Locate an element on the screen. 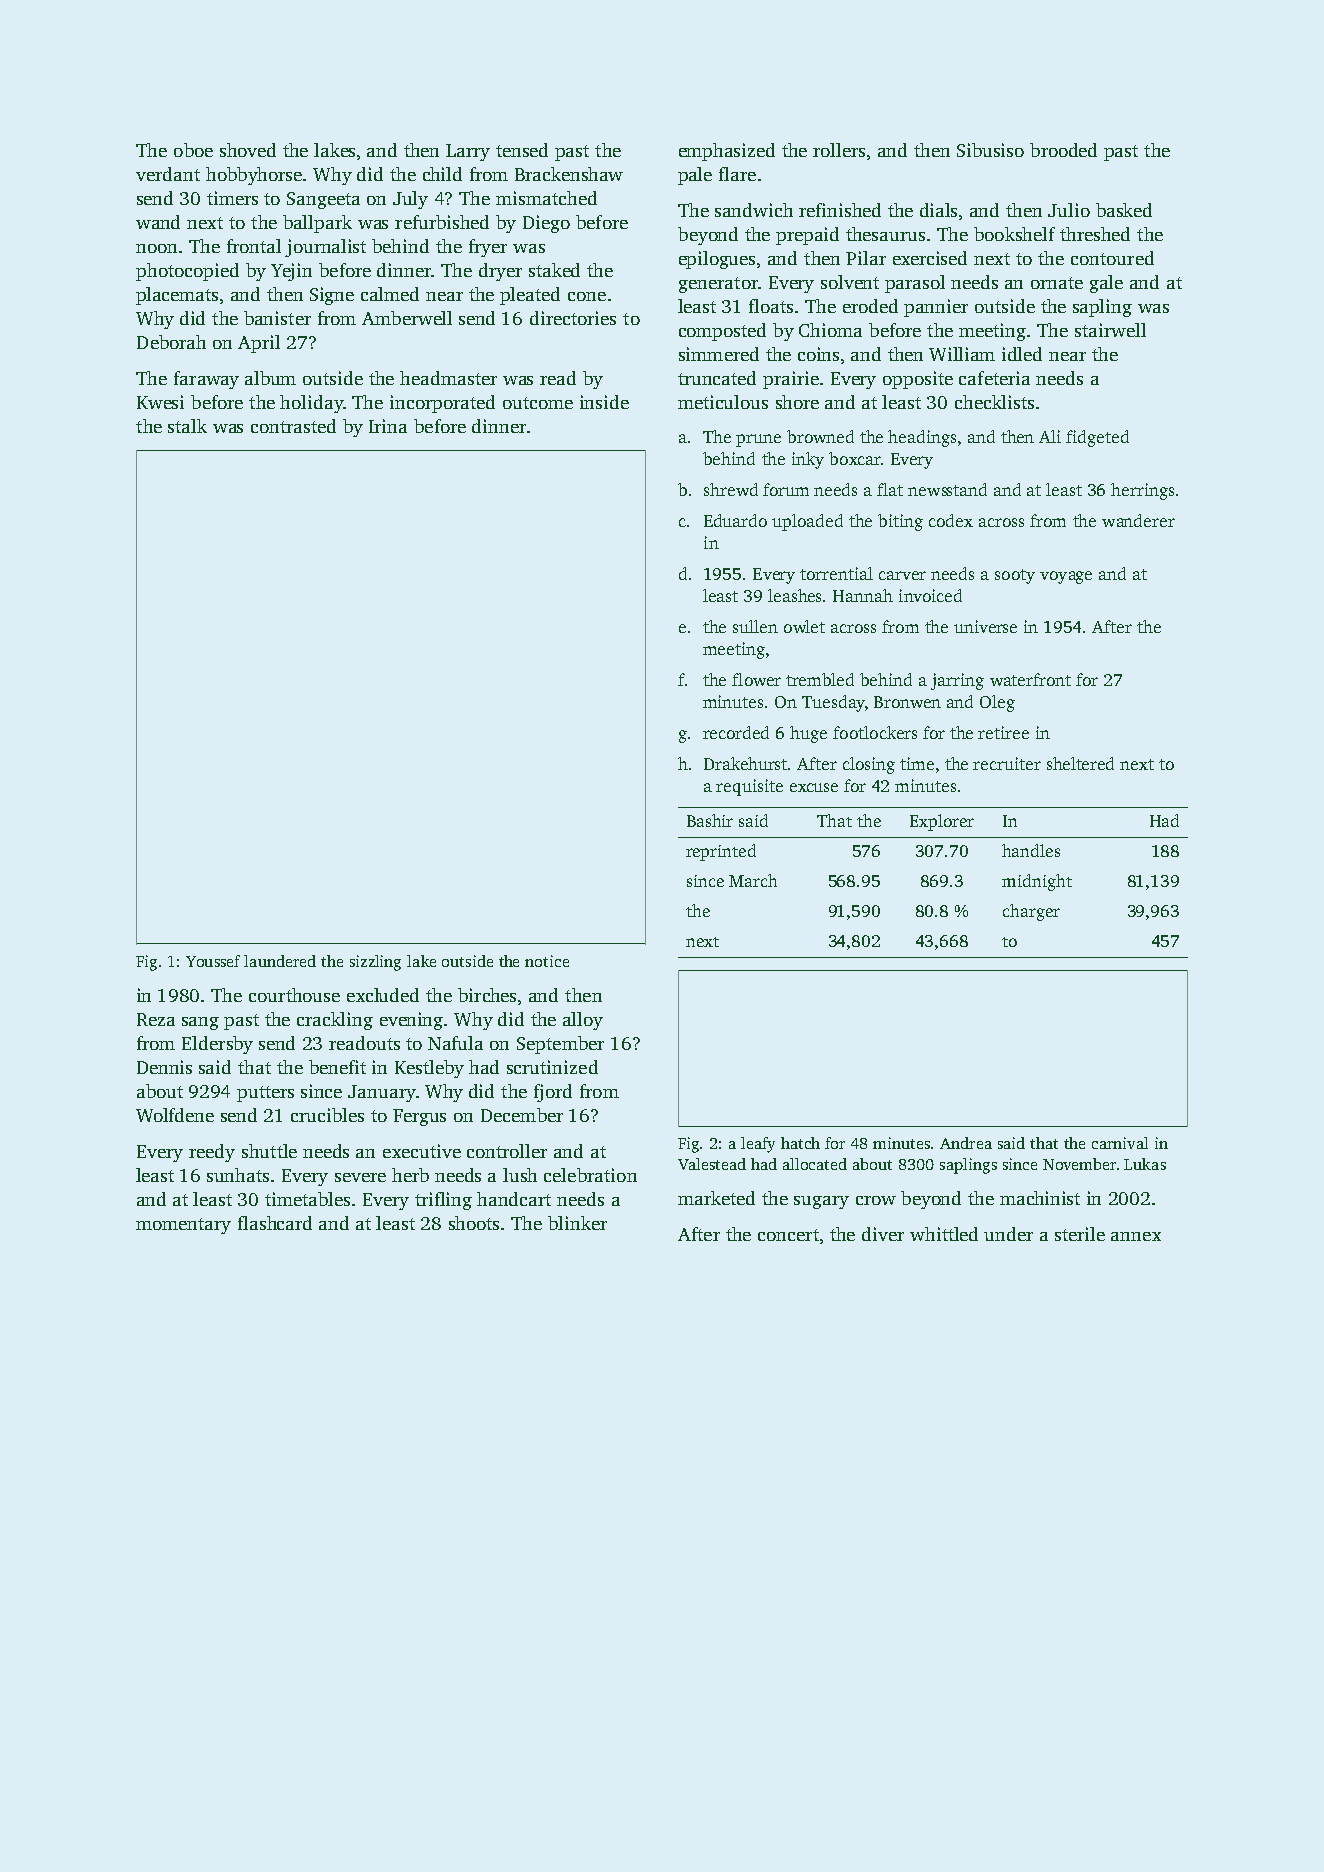 The image size is (1324, 1872). contrasted is located at coordinates (293, 426).
